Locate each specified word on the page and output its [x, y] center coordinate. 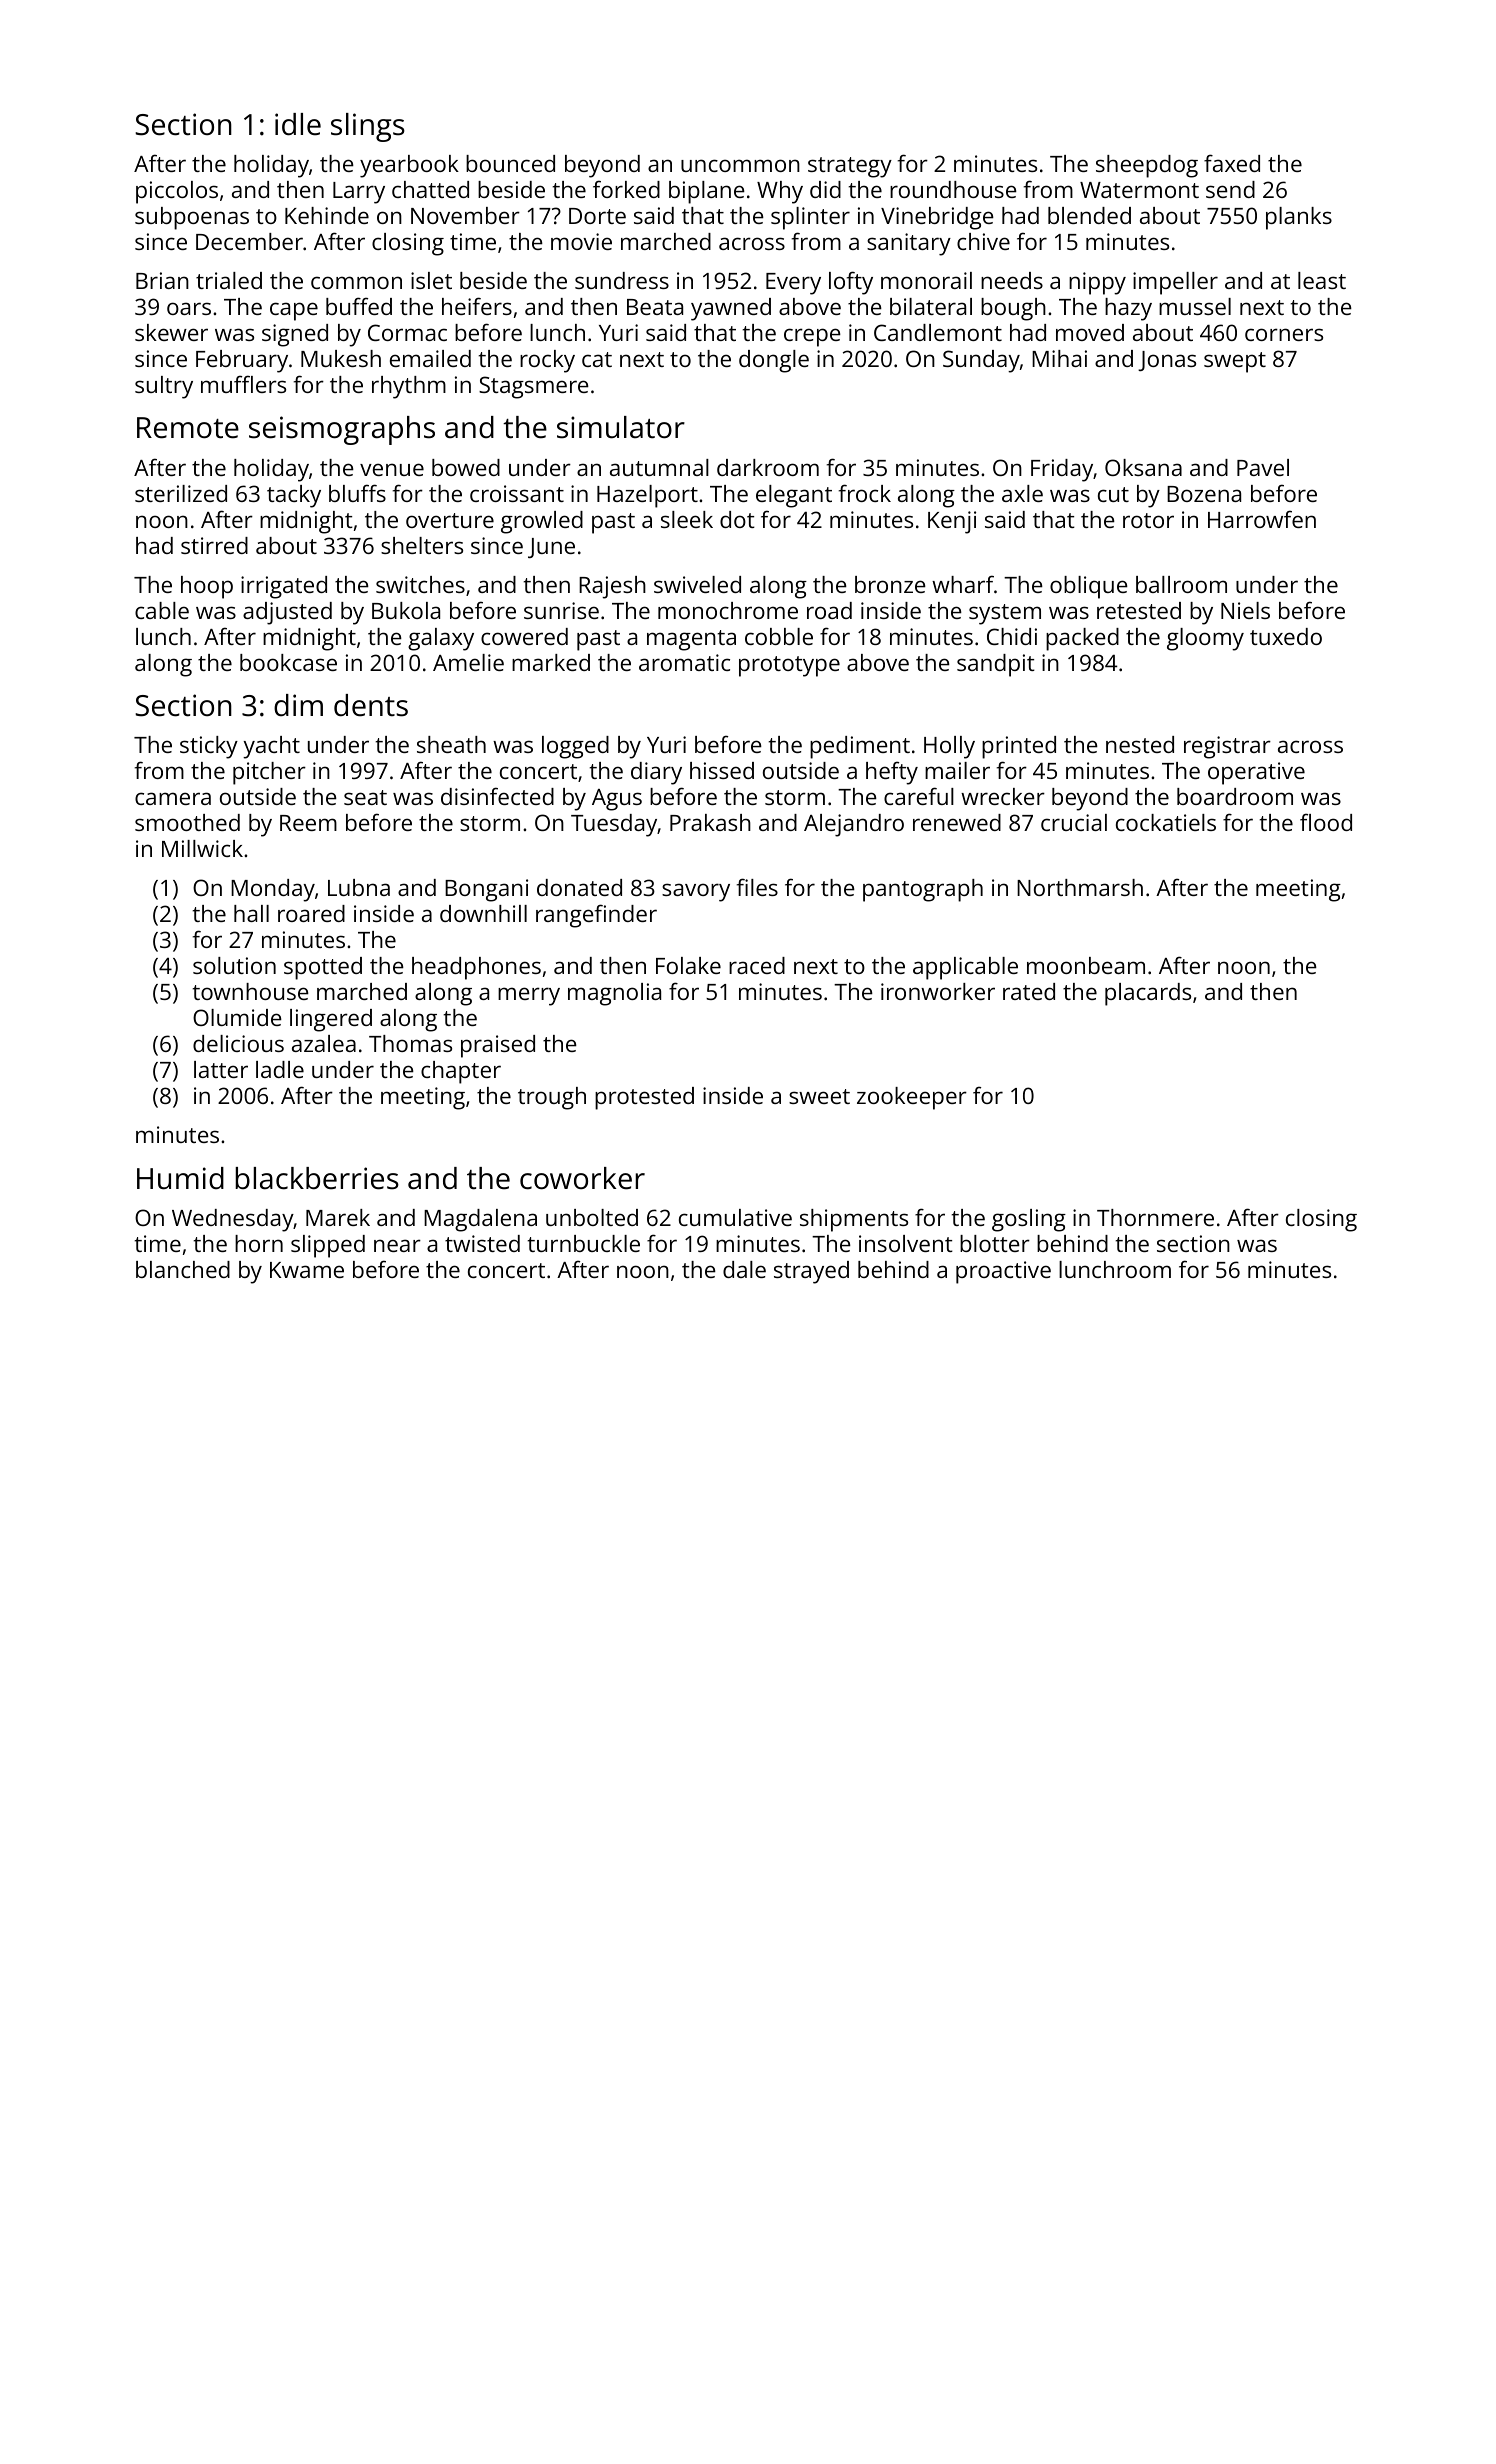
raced [757, 965]
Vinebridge [937, 218]
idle [298, 124]
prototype [789, 666]
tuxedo [1286, 636]
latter [221, 1069]
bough [1013, 309]
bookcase [288, 662]
